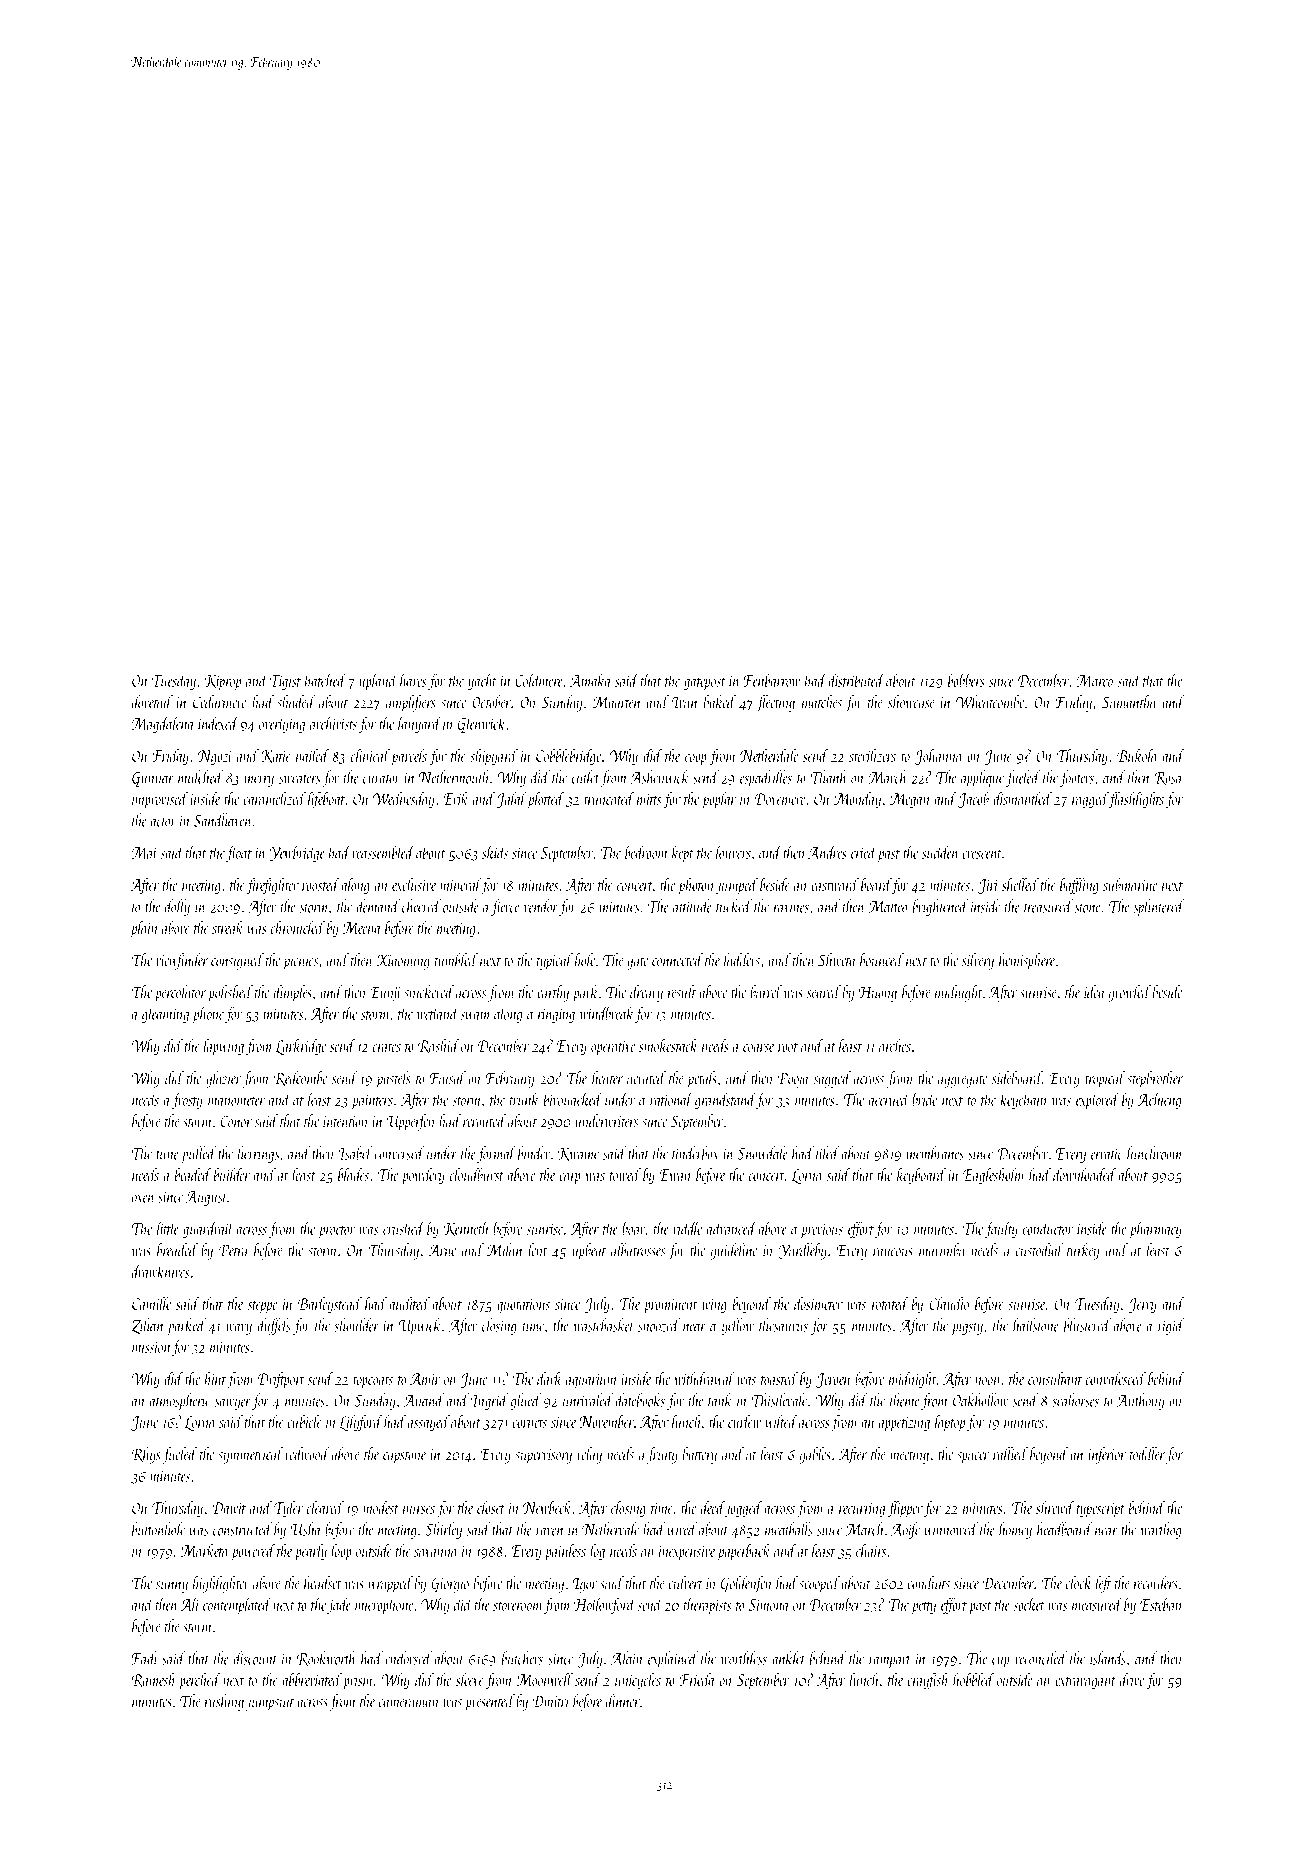 The width and height of the image is (1314, 1859). What do you see at coordinates (688, 1228) in the image?
I see `riddle` at bounding box center [688, 1228].
